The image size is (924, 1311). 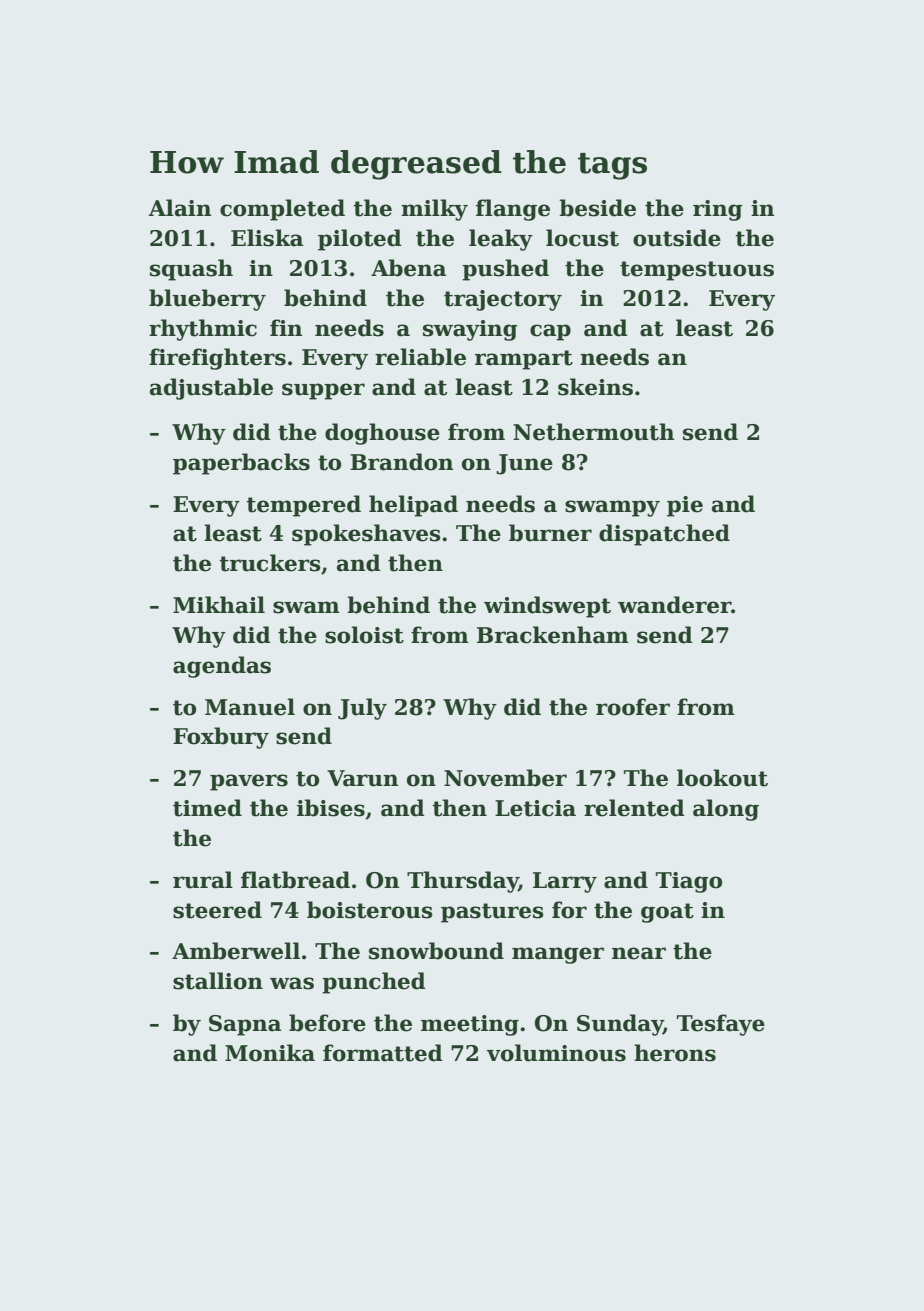 What do you see at coordinates (697, 271) in the page?
I see `tempestuous` at bounding box center [697, 271].
